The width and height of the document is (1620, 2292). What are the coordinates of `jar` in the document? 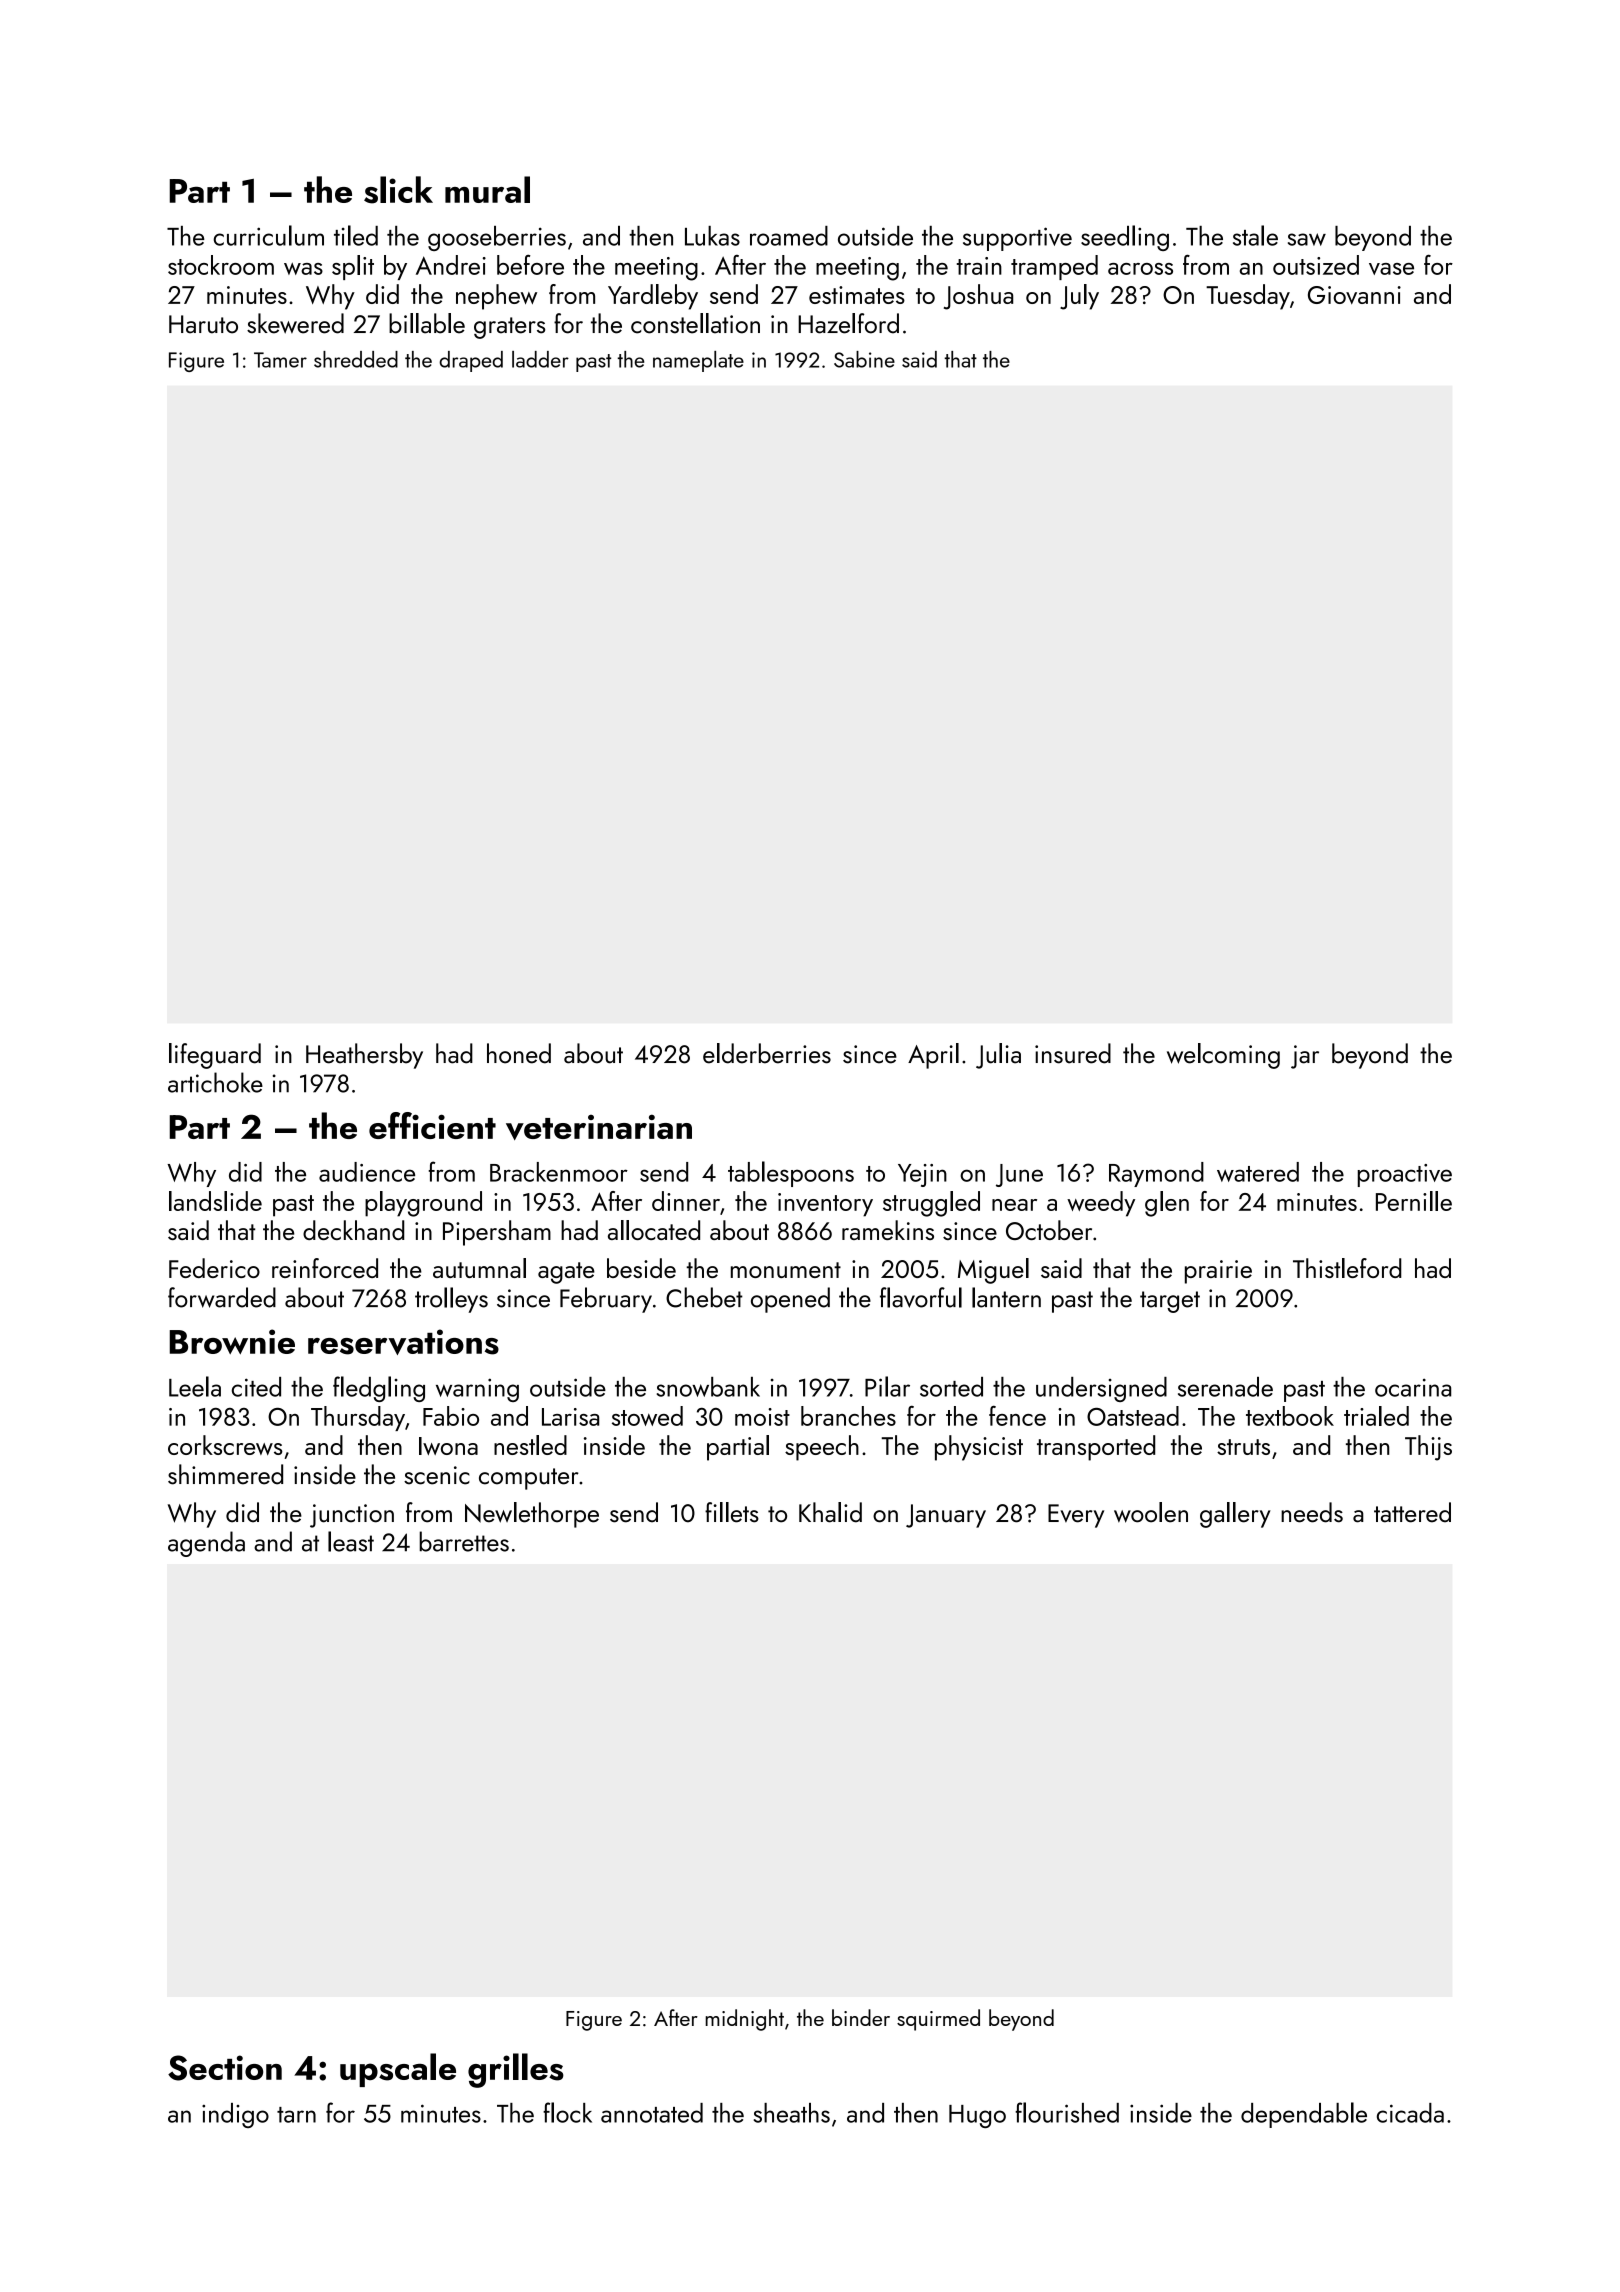 It's located at (1305, 1057).
